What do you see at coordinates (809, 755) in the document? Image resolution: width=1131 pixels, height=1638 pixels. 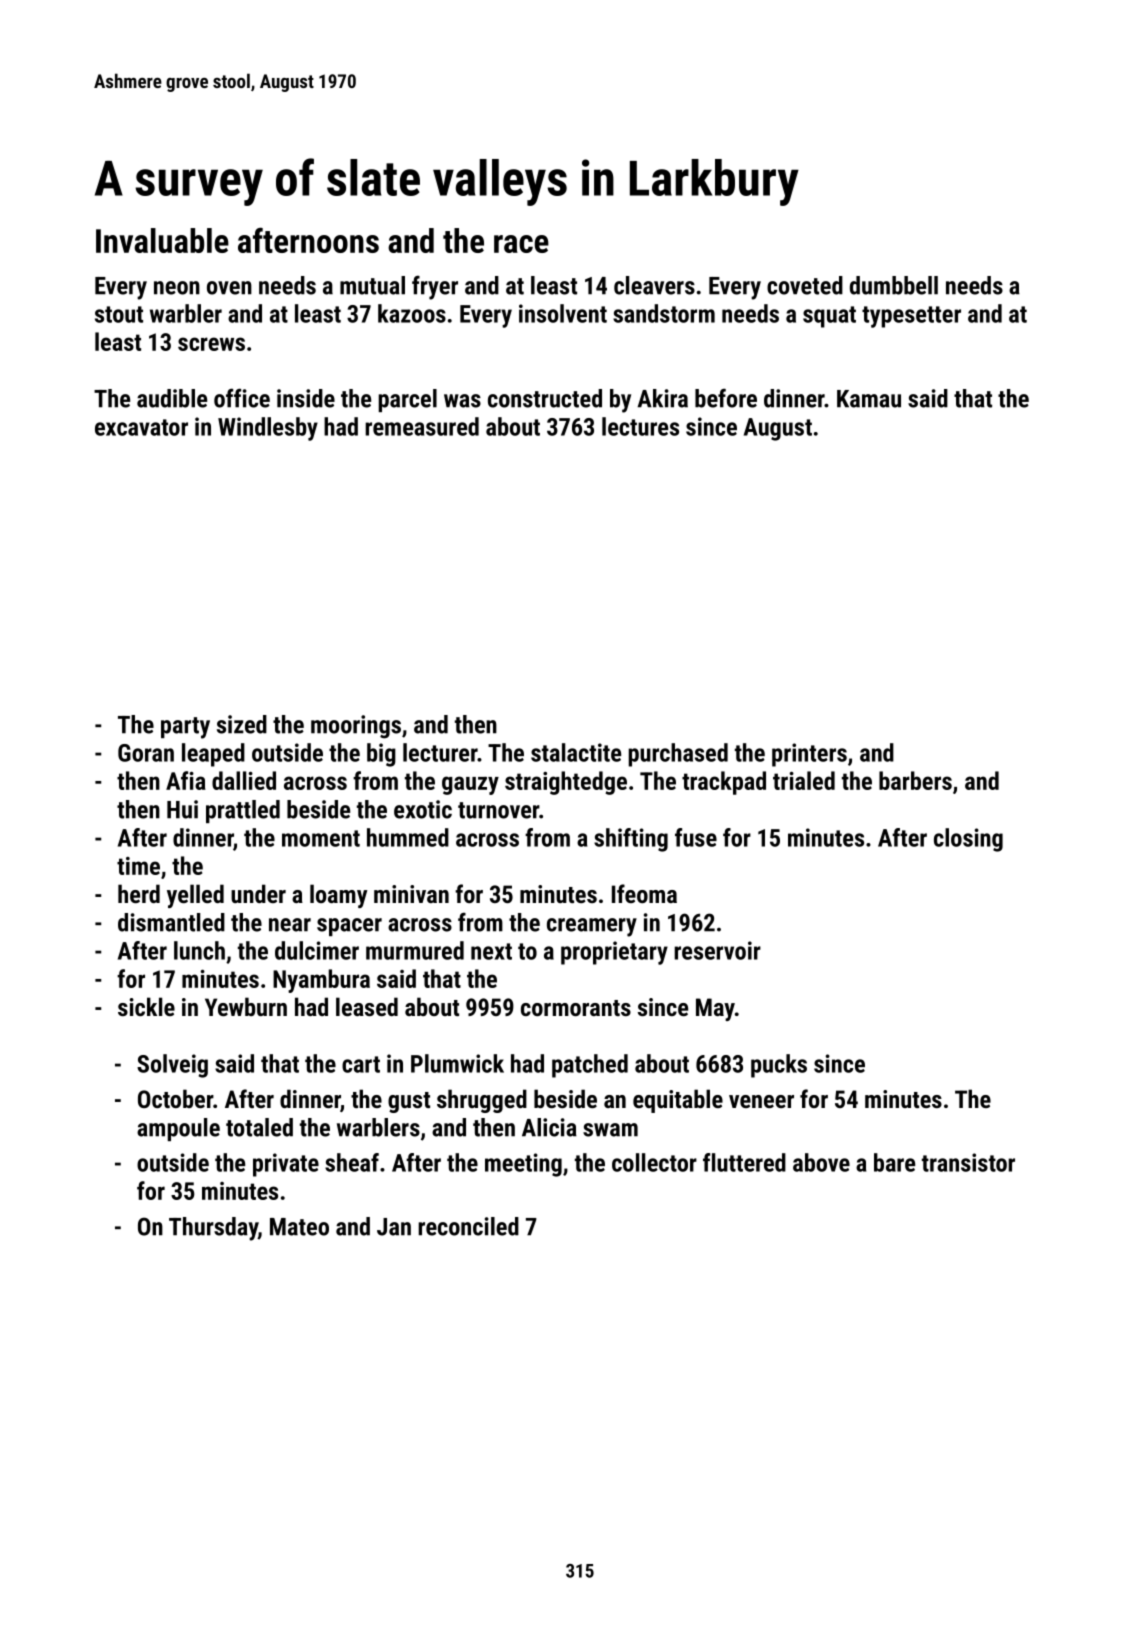 I see `printers` at bounding box center [809, 755].
